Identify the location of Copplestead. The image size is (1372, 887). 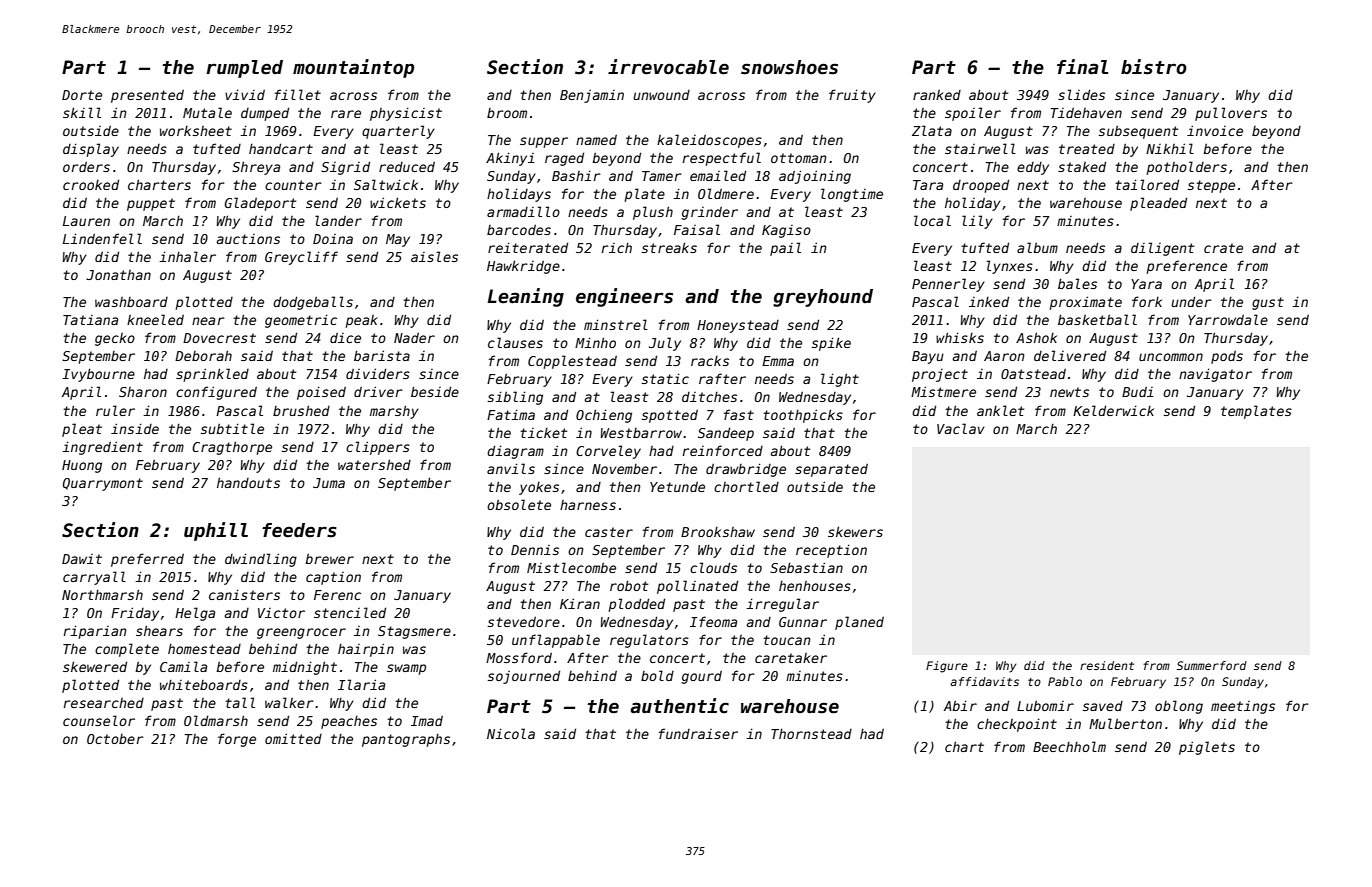
(572, 362).
